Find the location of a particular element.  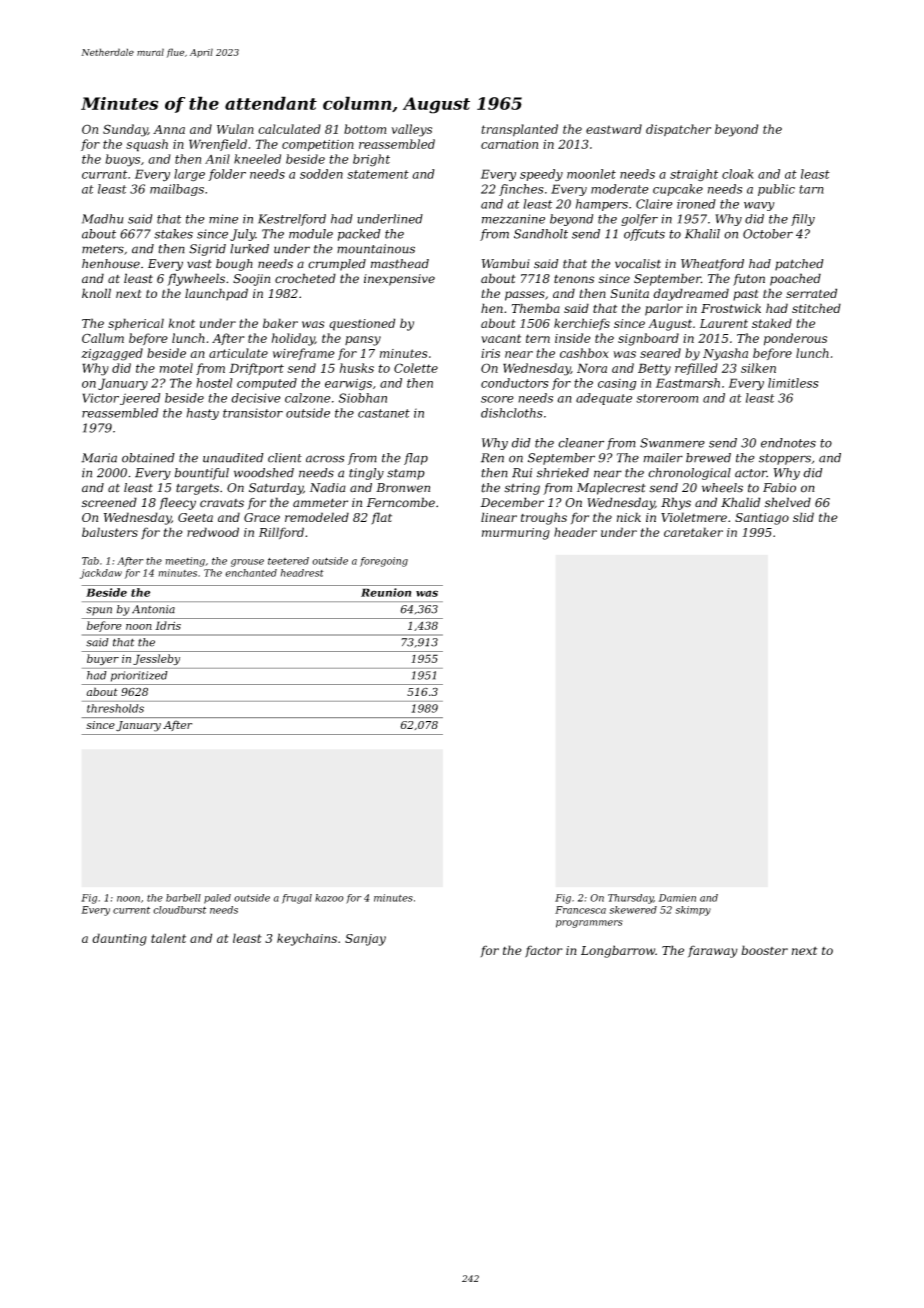

filly is located at coordinates (803, 220).
